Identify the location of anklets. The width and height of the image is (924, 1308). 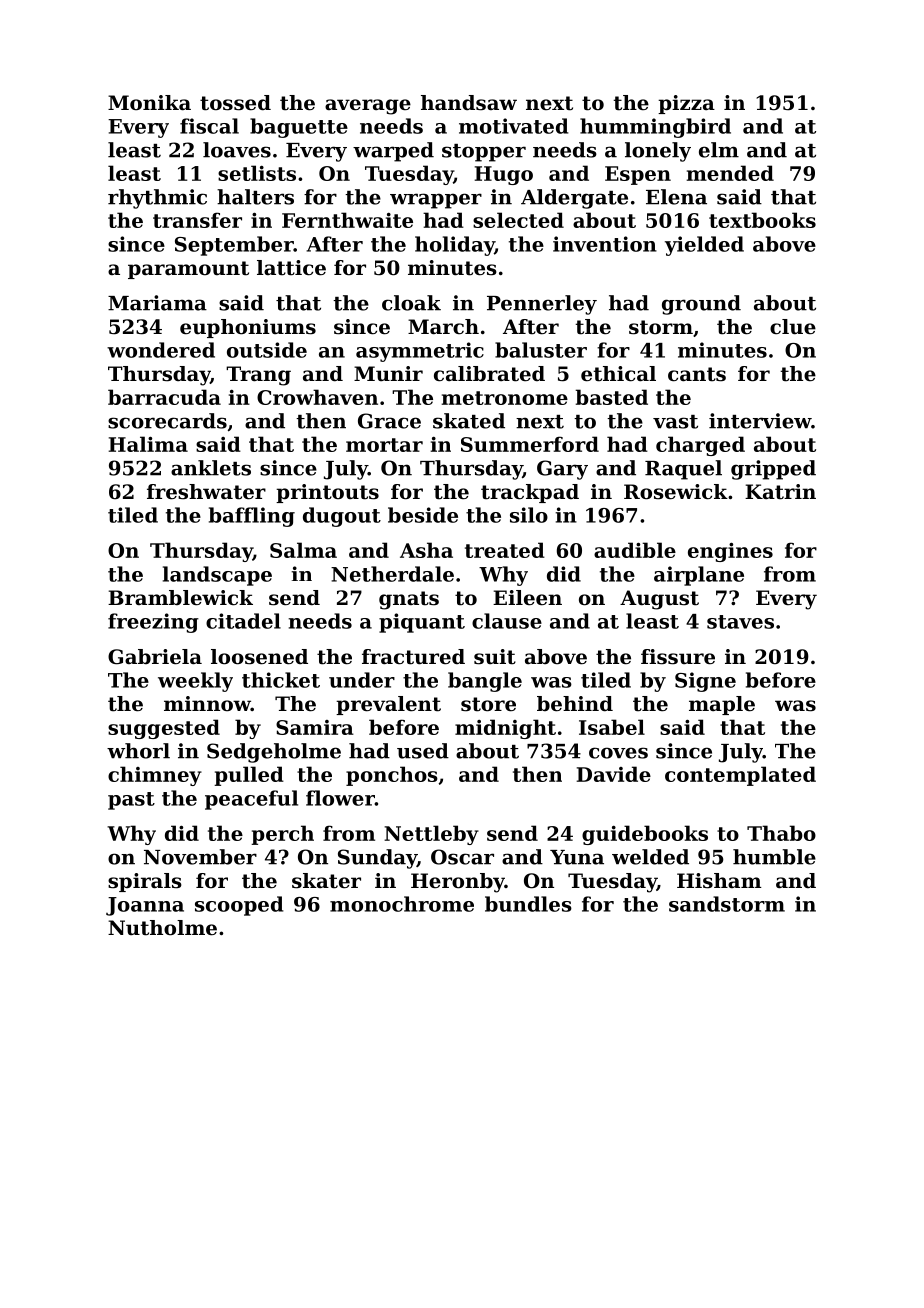
(211, 468).
